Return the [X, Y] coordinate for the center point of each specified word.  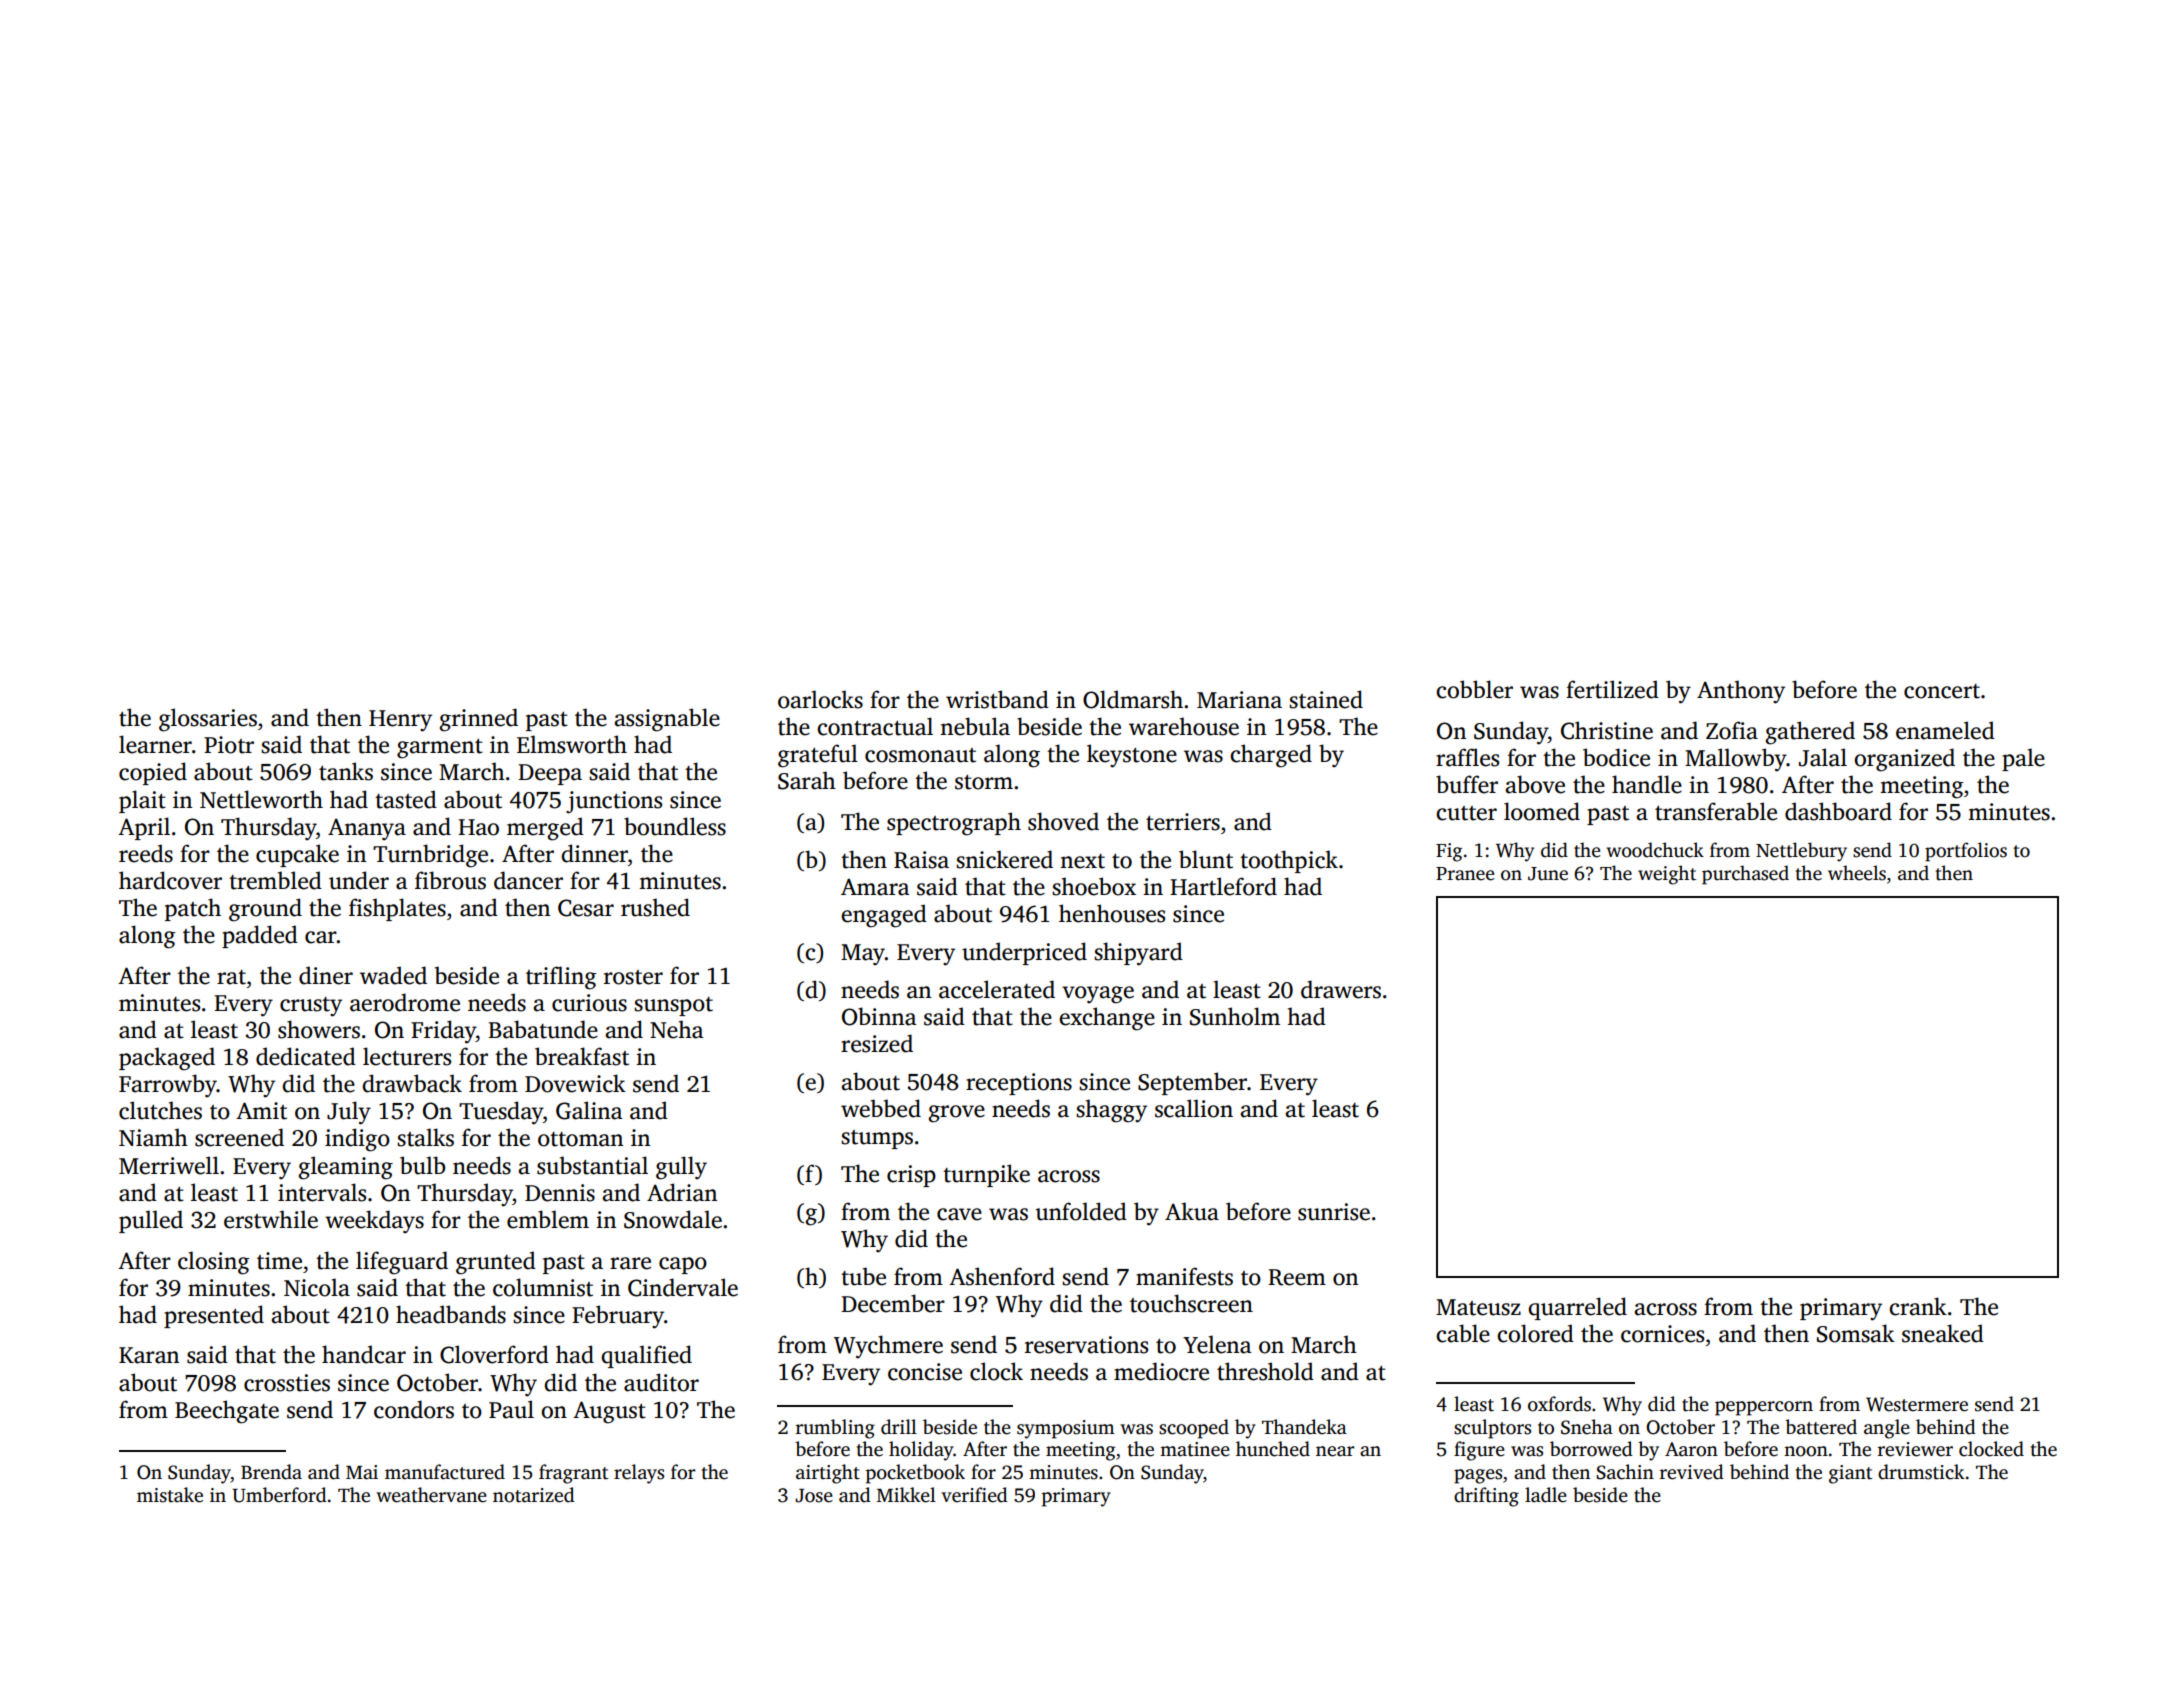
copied [153, 773]
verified [974, 1495]
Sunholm [1235, 1016]
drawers [1341, 989]
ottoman [580, 1139]
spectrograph [954, 824]
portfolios [1966, 852]
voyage [1098, 995]
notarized [534, 1495]
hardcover [170, 880]
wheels [1857, 873]
